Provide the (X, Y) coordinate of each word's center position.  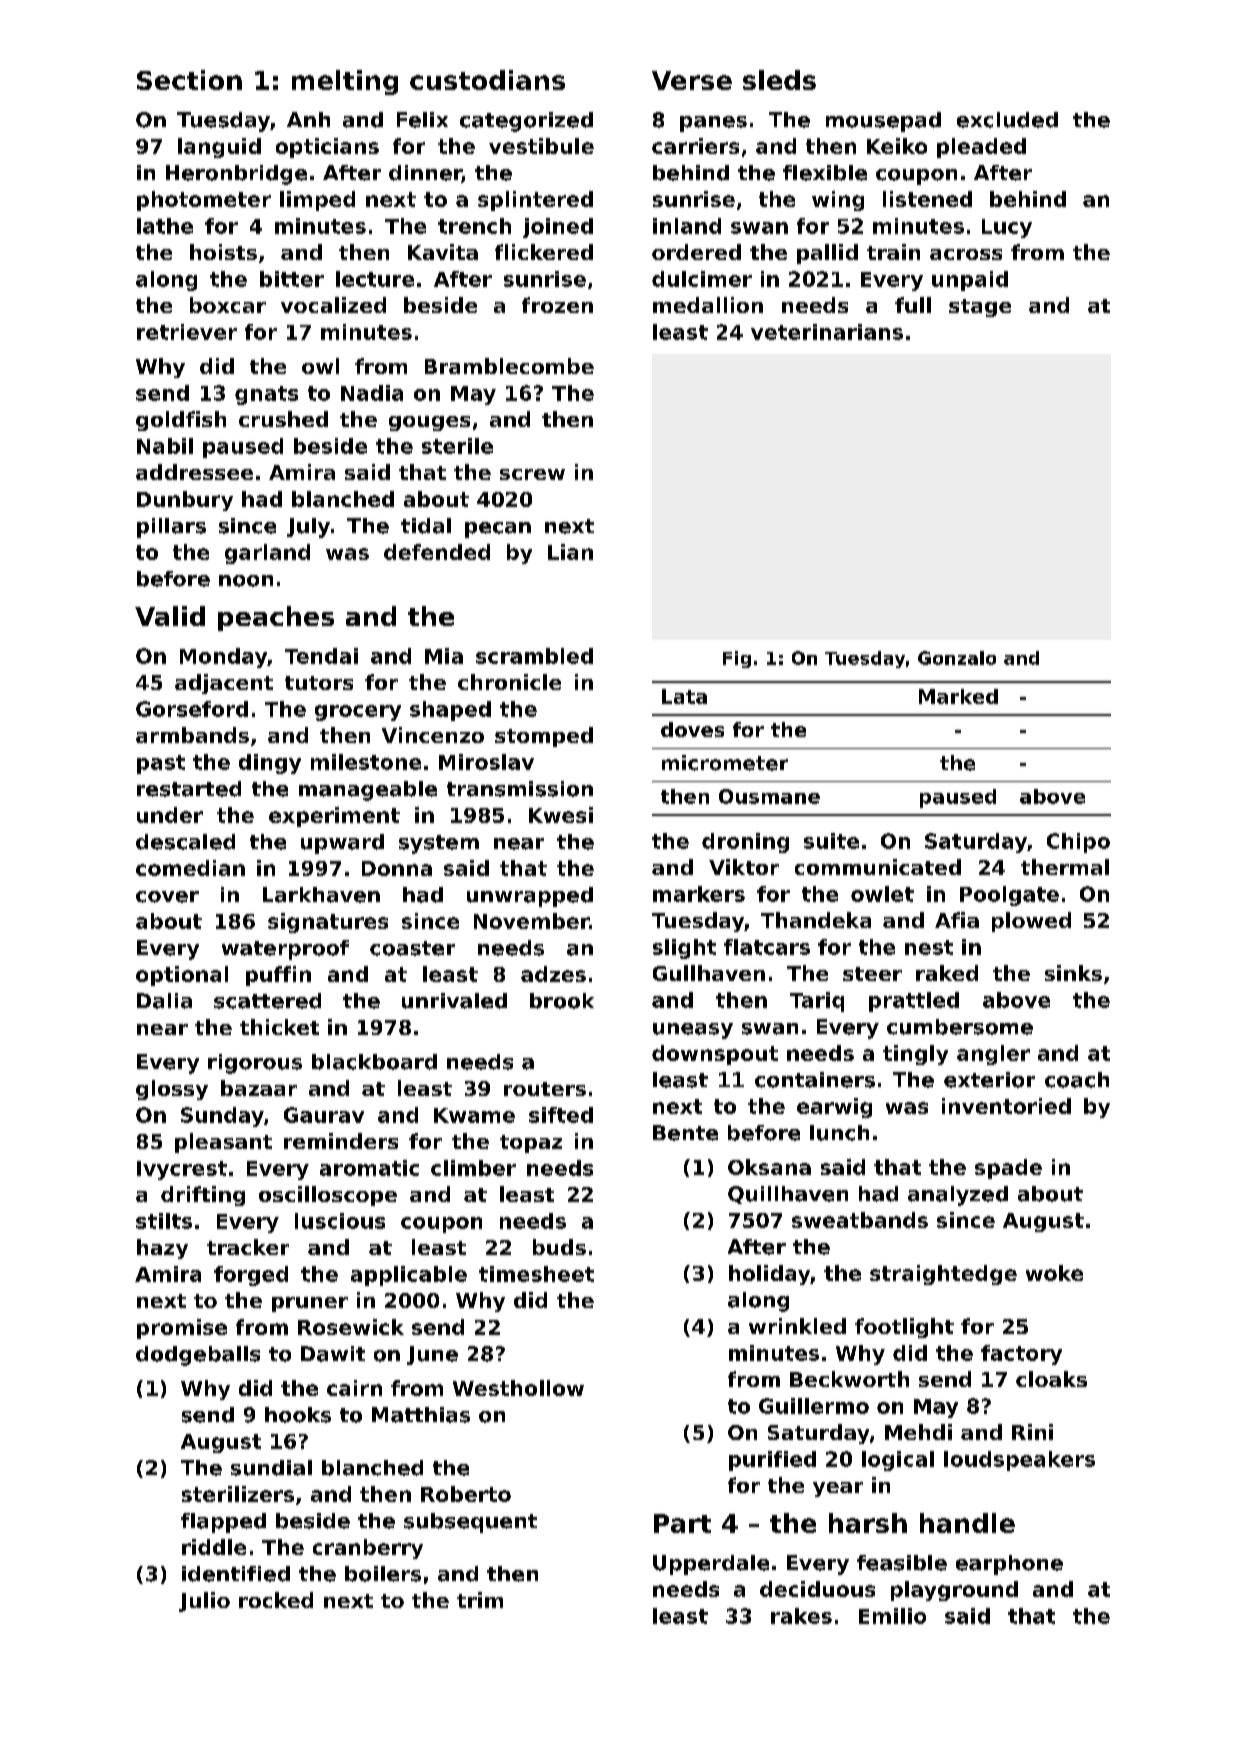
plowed (1031, 922)
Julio (204, 1602)
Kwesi (561, 815)
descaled (185, 842)
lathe (165, 226)
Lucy (1007, 228)
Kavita (443, 252)
